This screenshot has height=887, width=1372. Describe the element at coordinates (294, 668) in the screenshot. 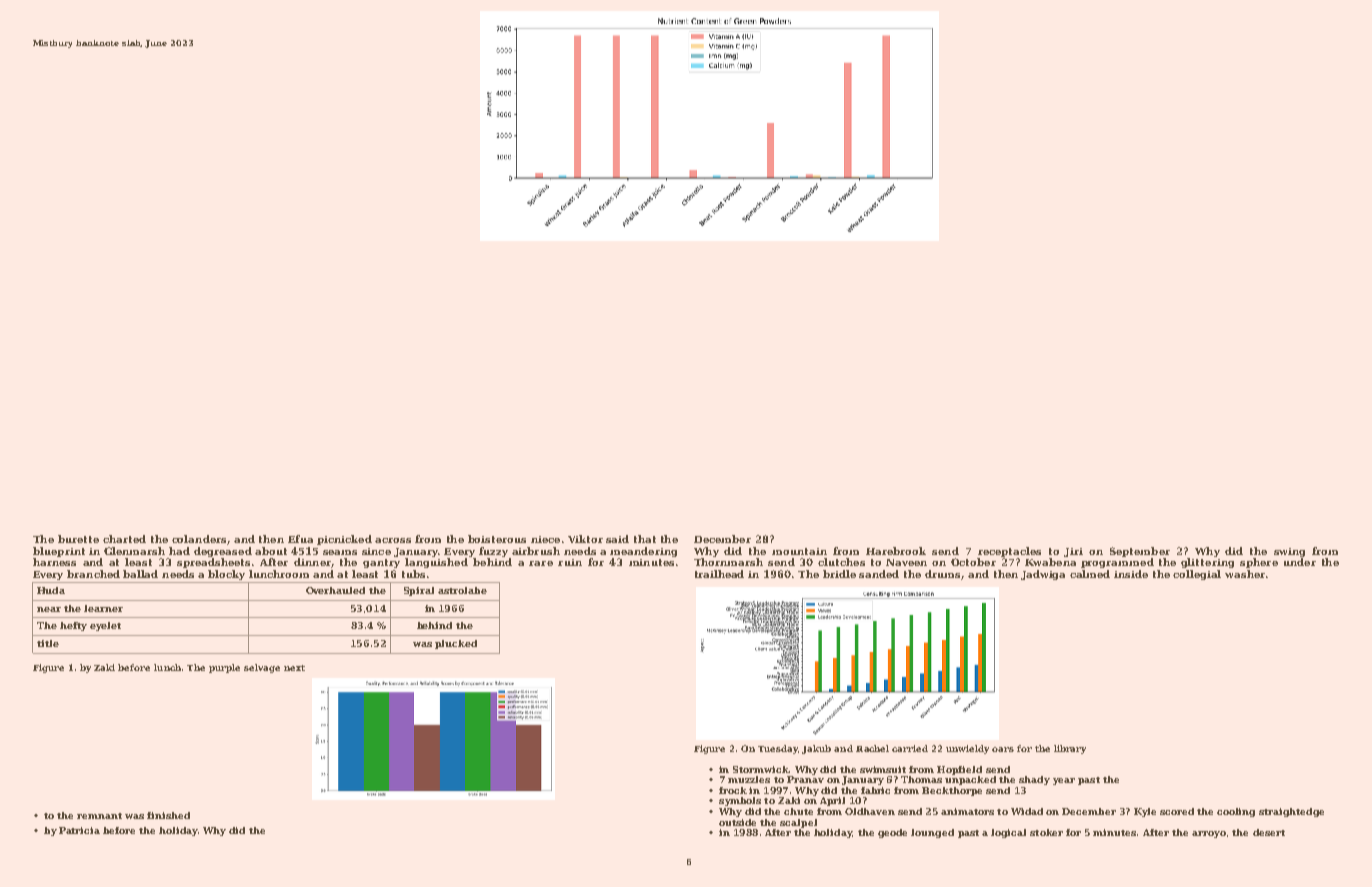

I see `next` at that location.
